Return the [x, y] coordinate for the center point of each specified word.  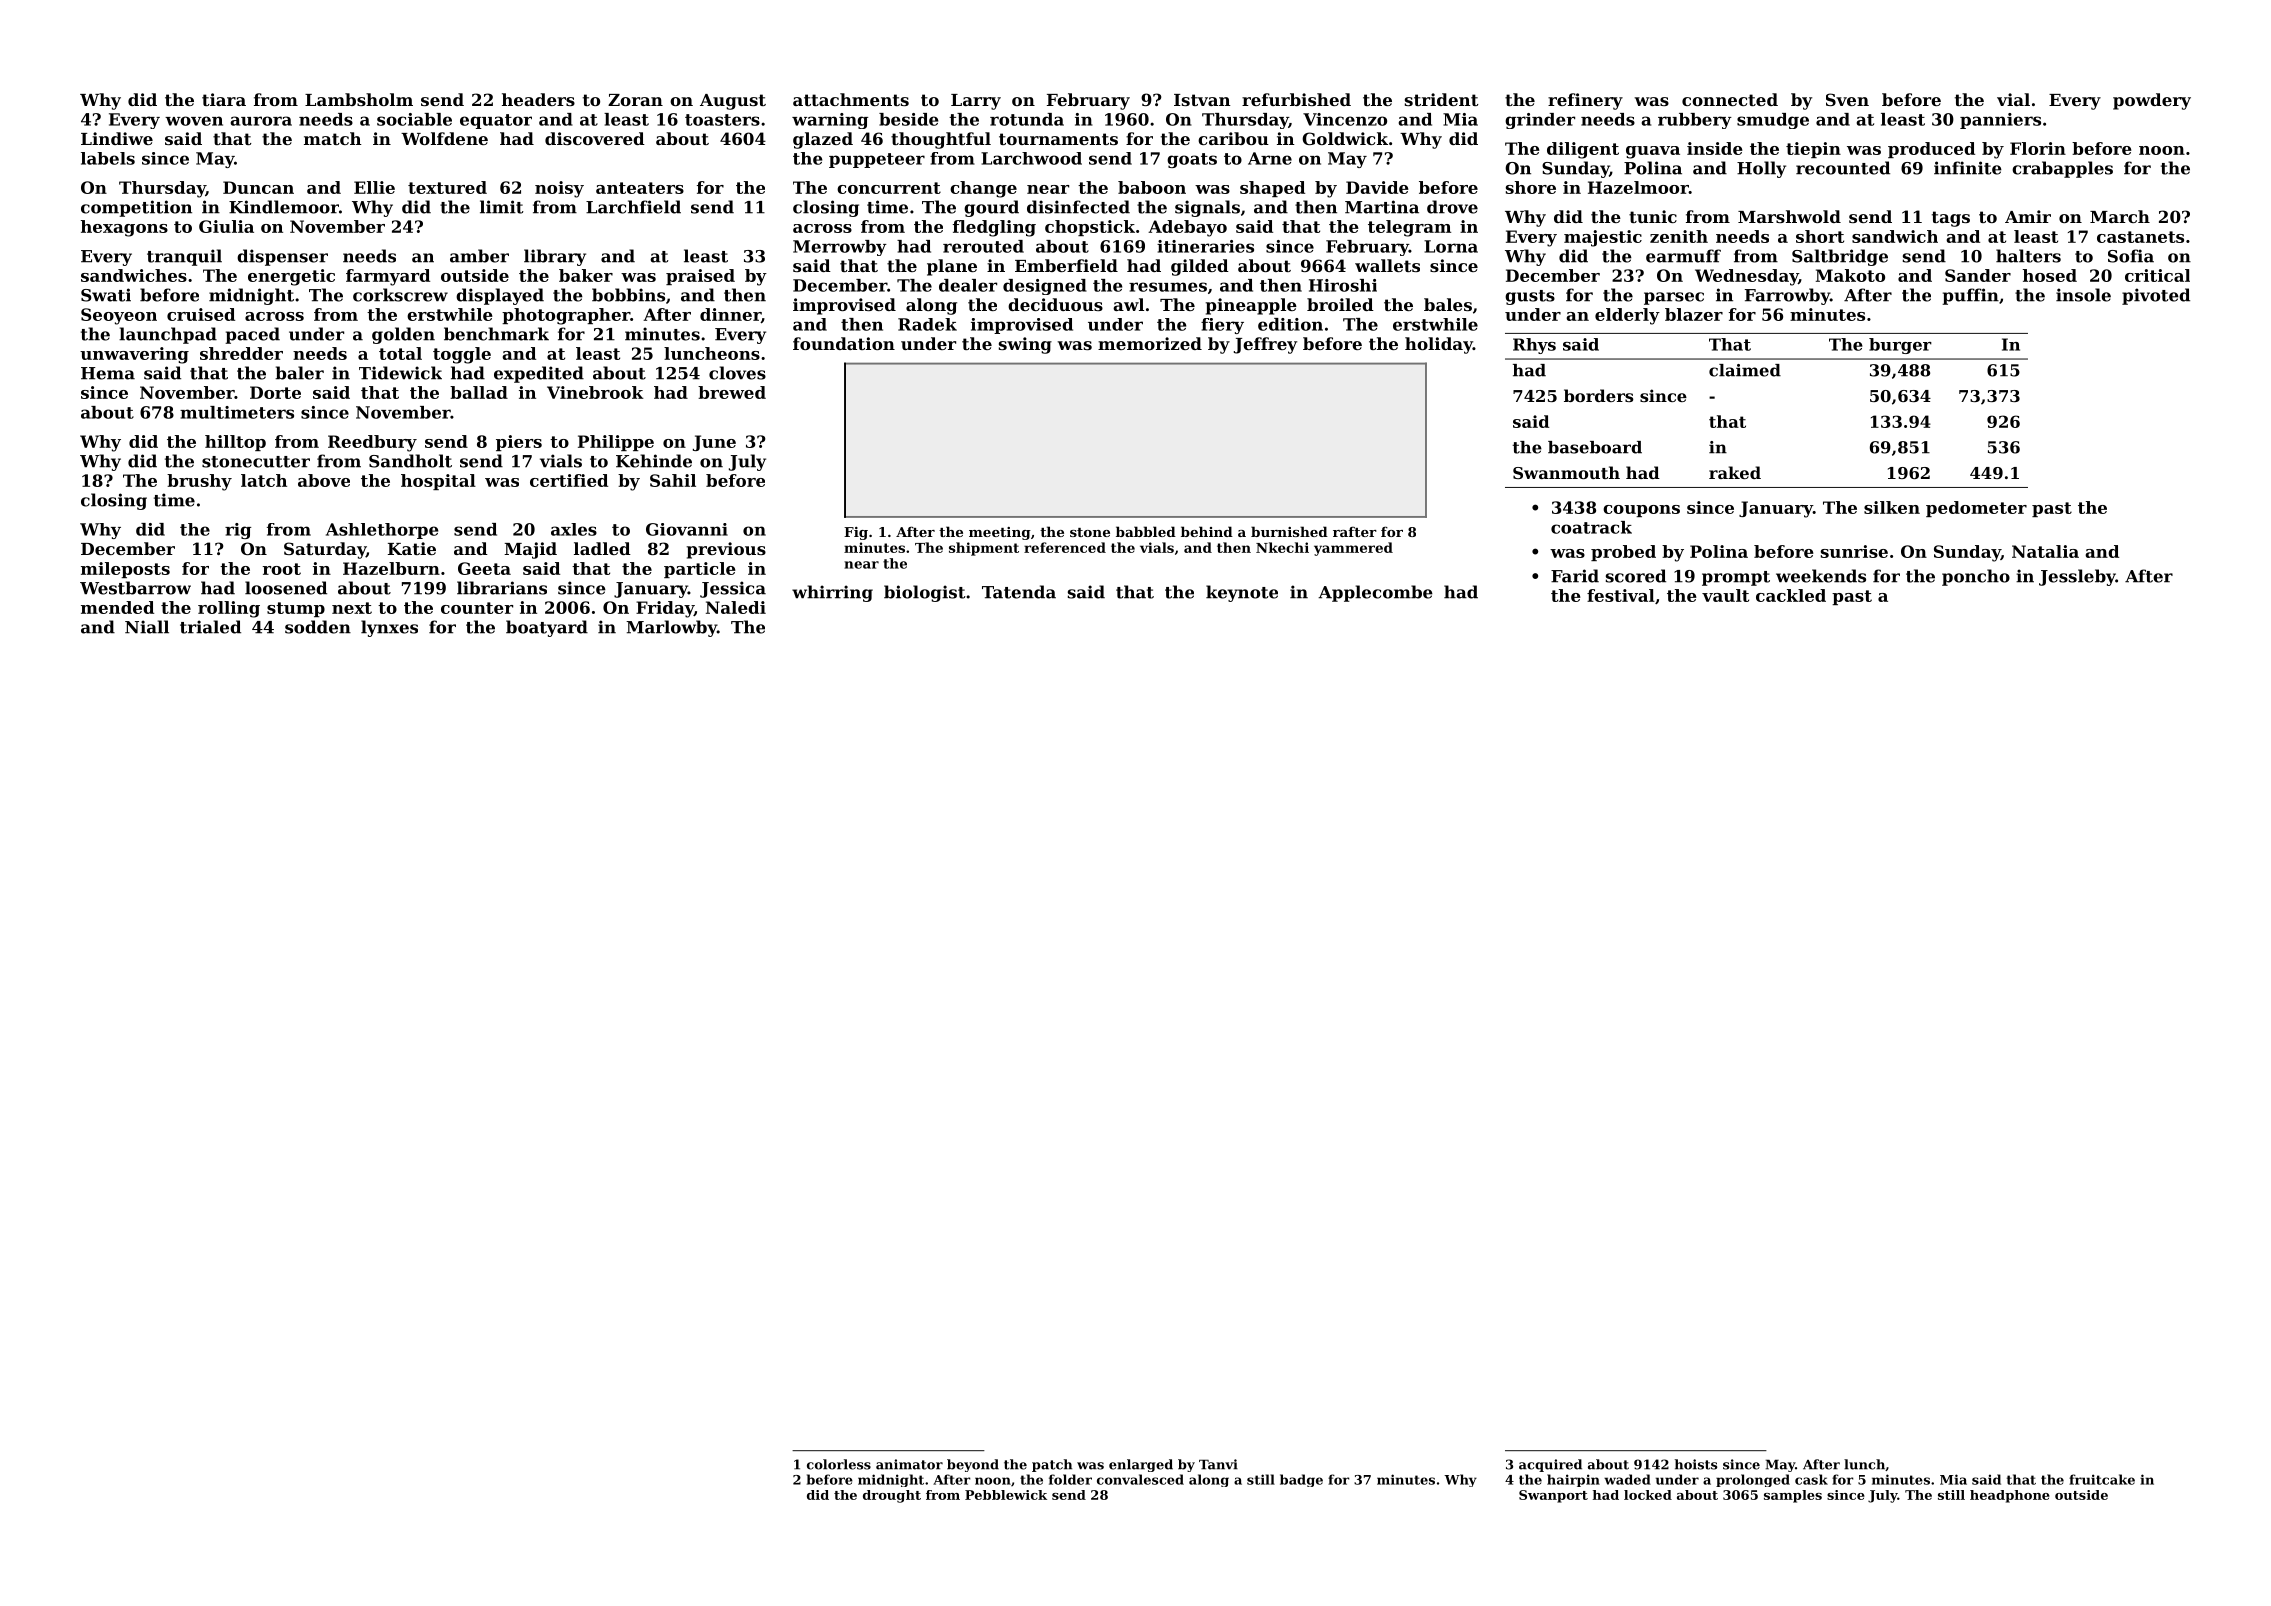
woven [194, 121]
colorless [839, 1464]
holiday [1439, 345]
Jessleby [2077, 577]
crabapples [2062, 169]
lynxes [389, 628]
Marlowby [671, 628]
